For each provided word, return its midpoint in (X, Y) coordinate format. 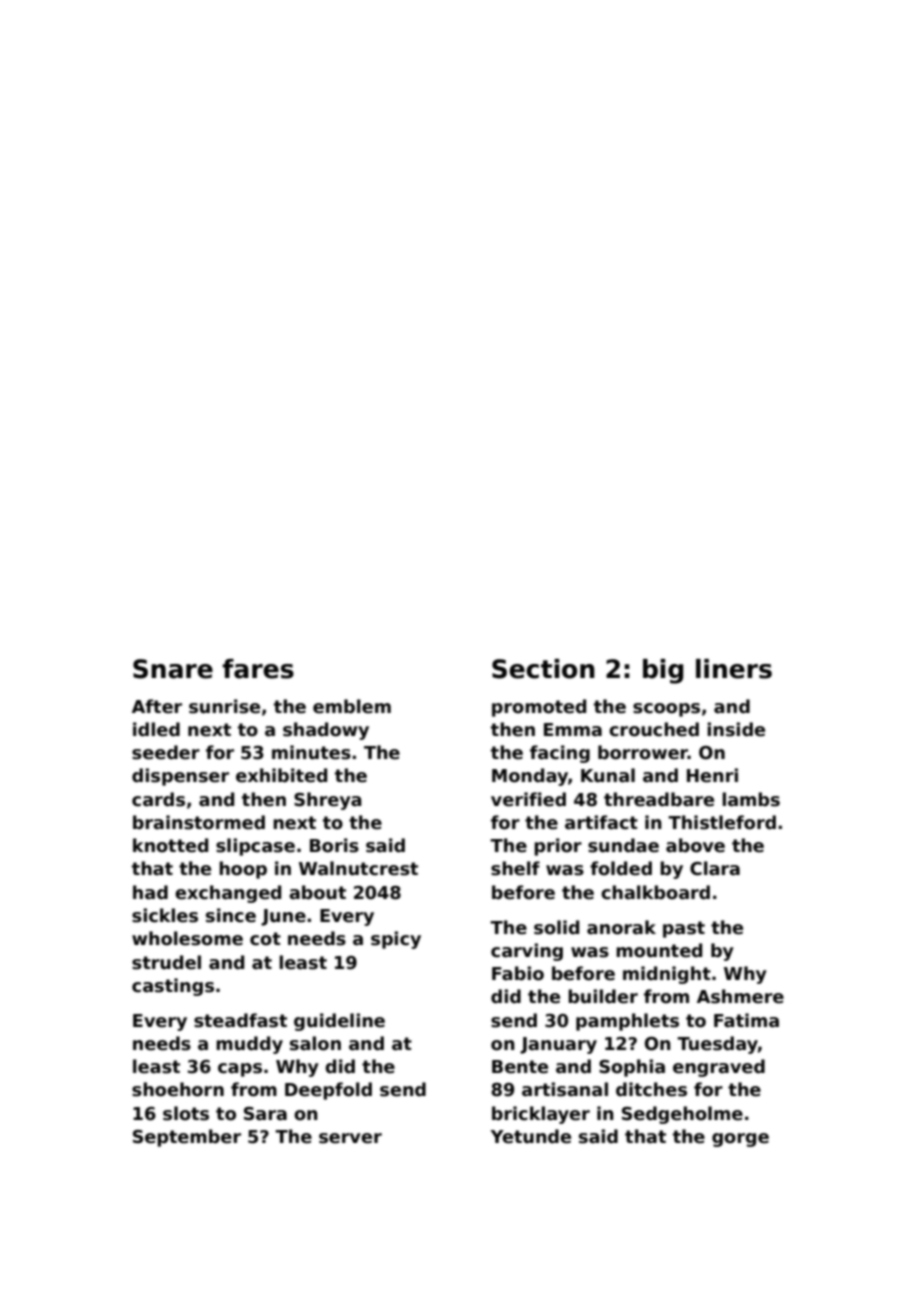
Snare (173, 669)
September (187, 1138)
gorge (740, 1140)
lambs (751, 799)
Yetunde (530, 1136)
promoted (539, 708)
